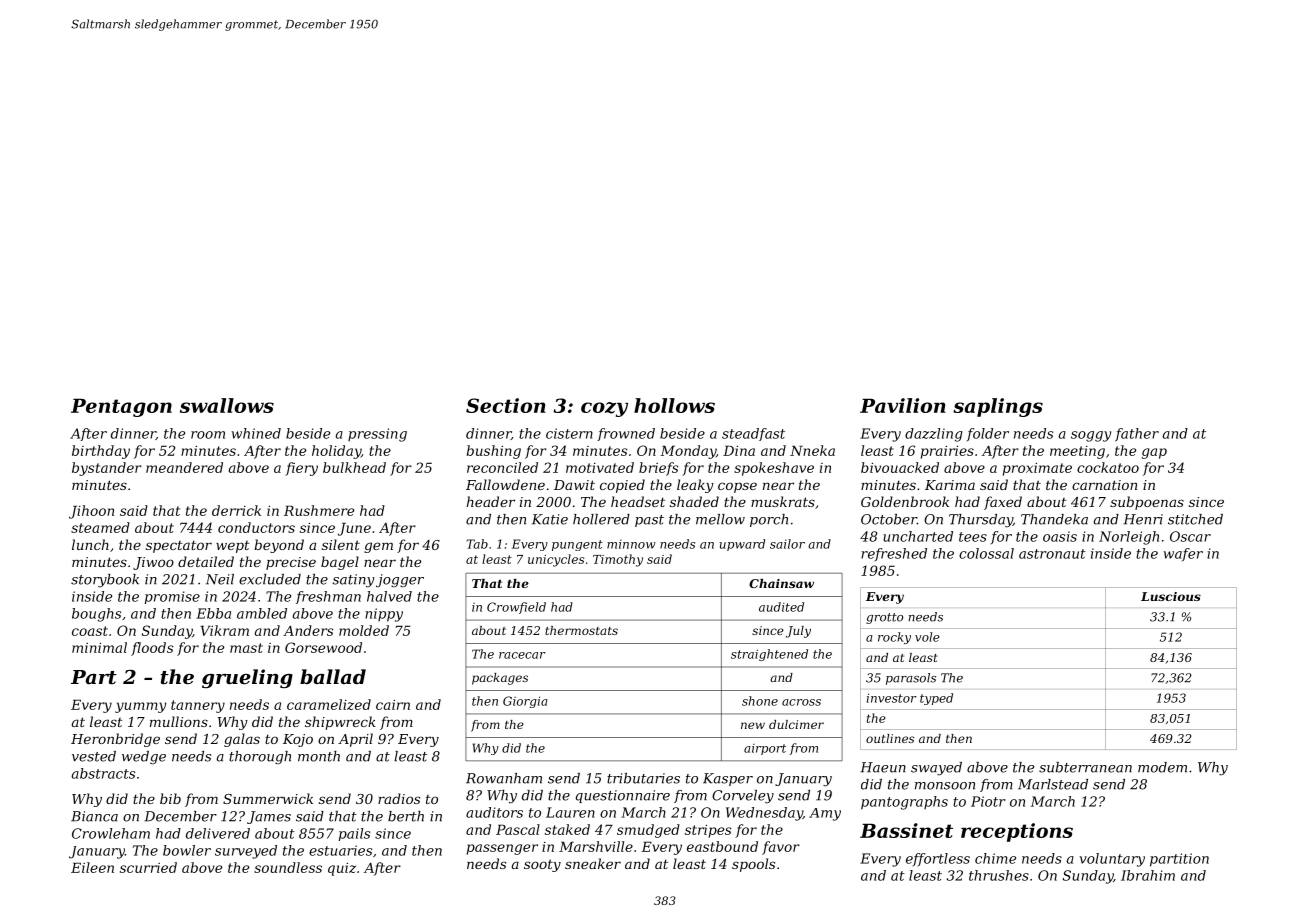 The image size is (1308, 924). Describe the element at coordinates (227, 405) in the document. I see `swallows` at that location.
